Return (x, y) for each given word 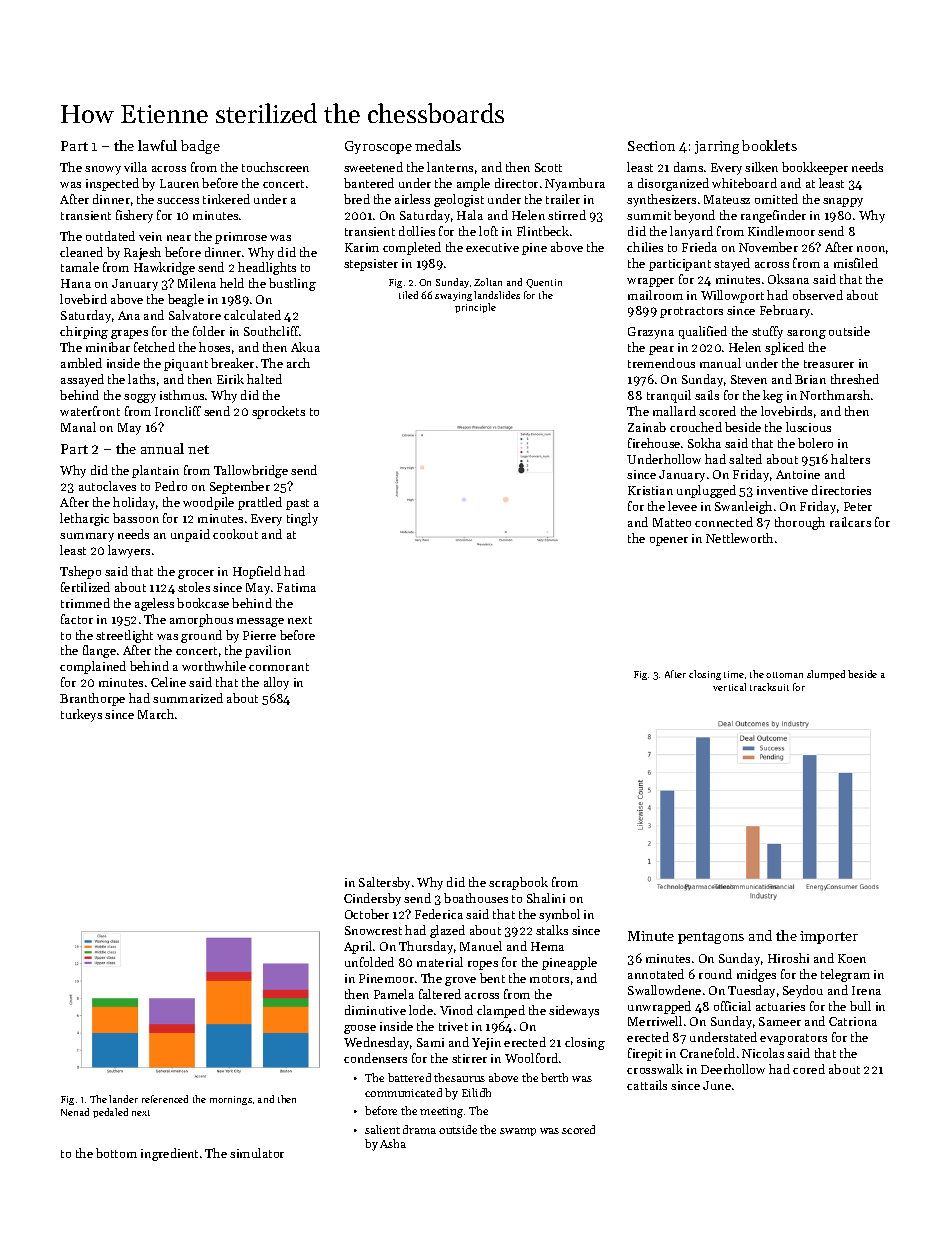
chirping (84, 332)
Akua (305, 347)
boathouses (476, 898)
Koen (852, 958)
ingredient (169, 1154)
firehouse (654, 443)
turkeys (81, 715)
